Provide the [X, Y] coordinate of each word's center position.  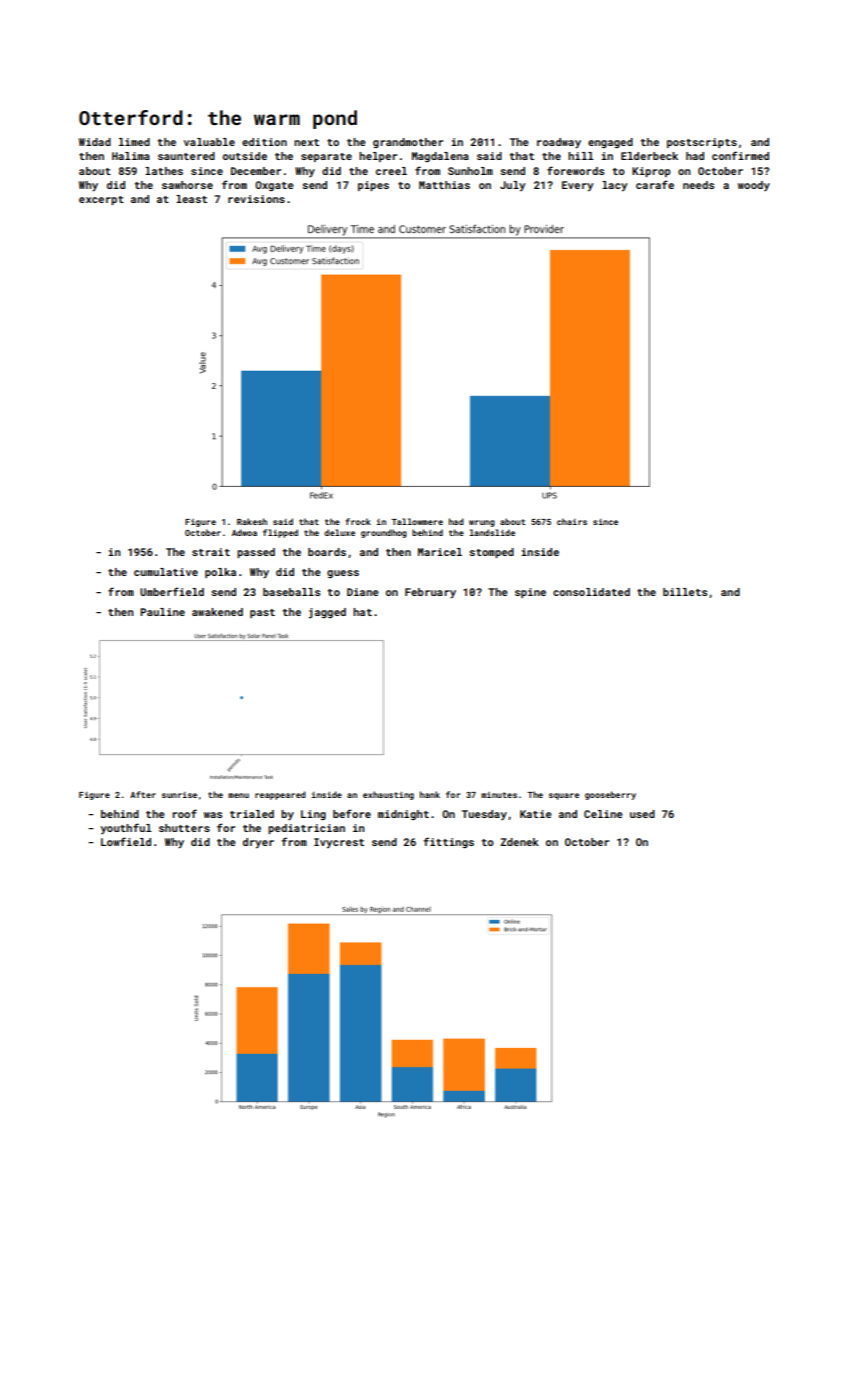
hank [430, 794]
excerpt [101, 200]
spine [530, 593]
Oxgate [274, 186]
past [262, 613]
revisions [256, 199]
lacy [615, 186]
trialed [252, 814]
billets [685, 592]
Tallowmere [417, 521]
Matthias [444, 185]
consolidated [591, 592]
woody [754, 186]
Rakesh [252, 521]
